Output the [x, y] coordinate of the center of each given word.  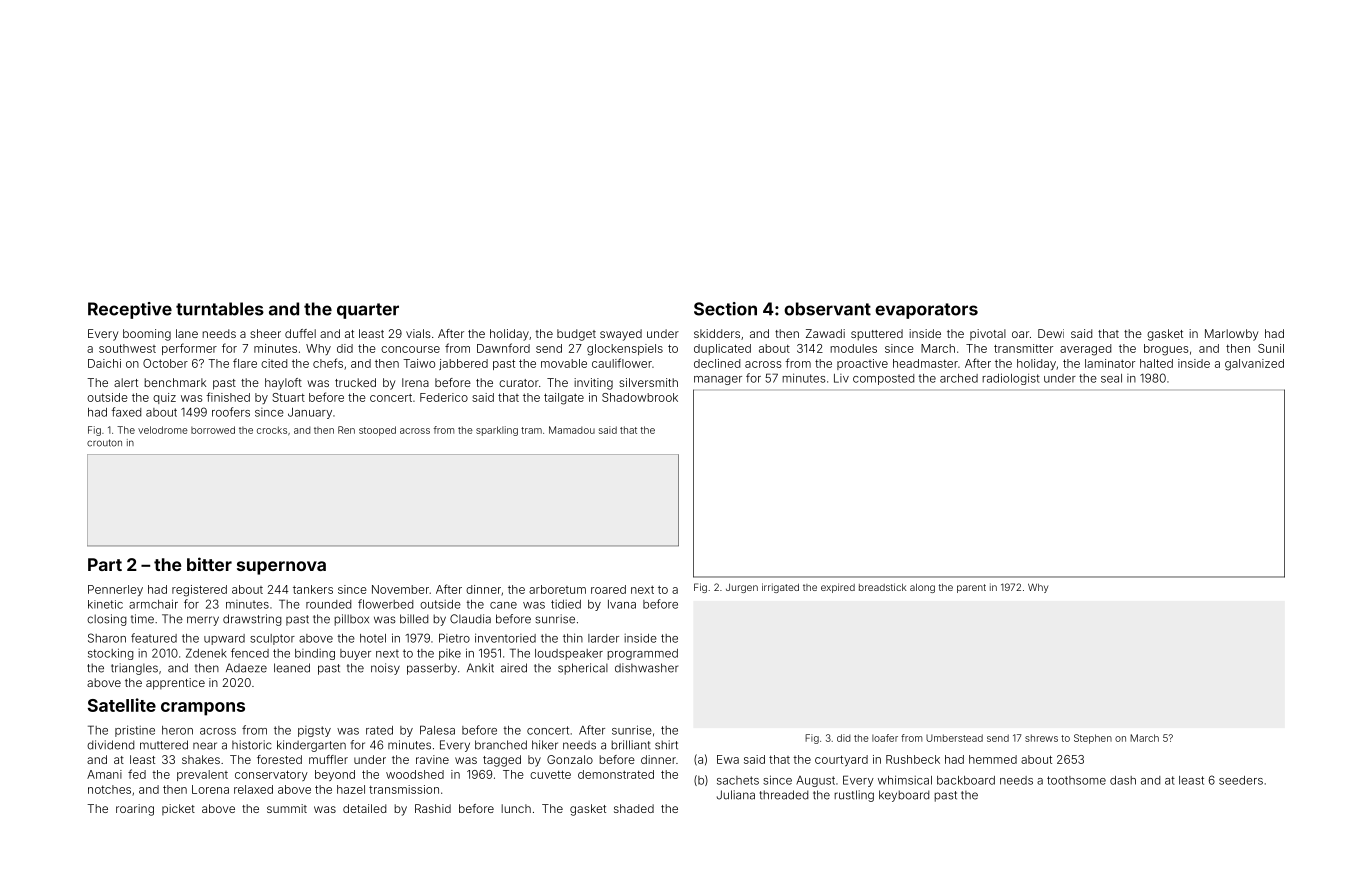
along [922, 588]
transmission [404, 789]
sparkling [497, 431]
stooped [377, 431]
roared [608, 589]
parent [971, 588]
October [165, 363]
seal [1111, 378]
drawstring [252, 620]
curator [519, 383]
